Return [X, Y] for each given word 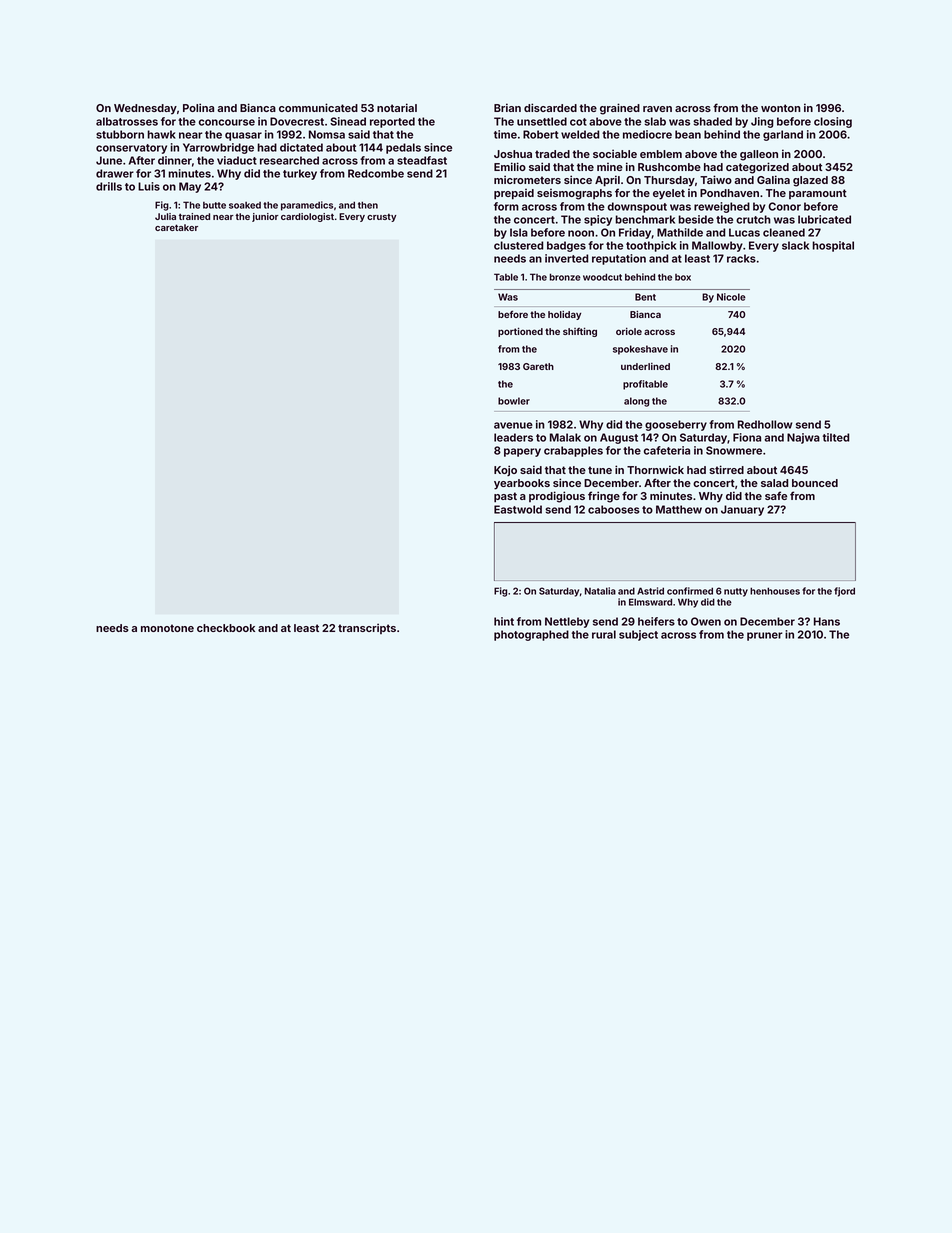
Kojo [505, 470]
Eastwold [518, 509]
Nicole [731, 297]
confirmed [690, 591]
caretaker [176, 227]
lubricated [824, 219]
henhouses [775, 591]
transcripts [367, 628]
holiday [564, 315]
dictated [301, 147]
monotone [167, 628]
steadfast [422, 160]
